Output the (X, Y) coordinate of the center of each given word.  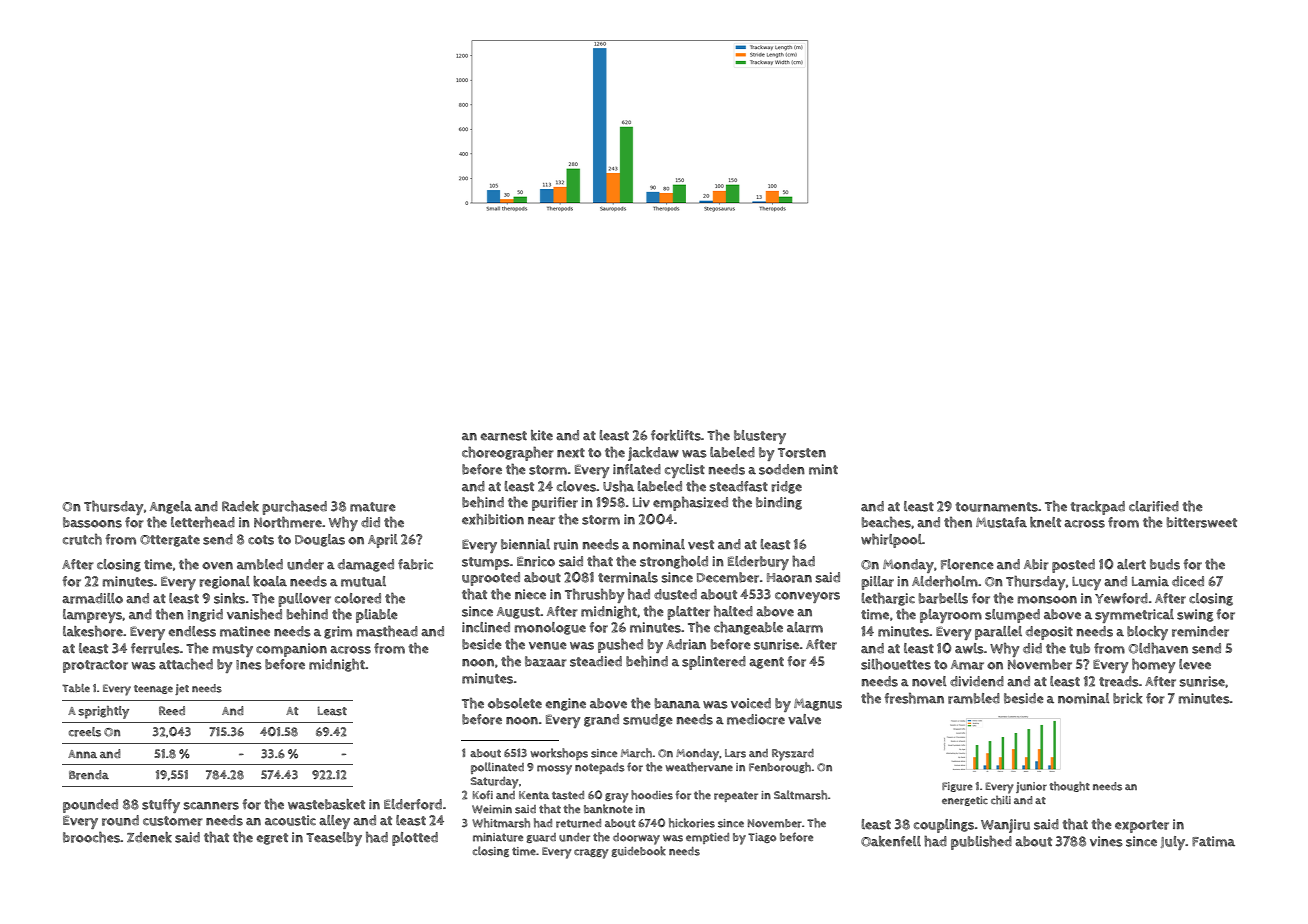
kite (542, 435)
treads (1119, 681)
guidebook (639, 851)
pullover (304, 600)
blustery (760, 437)
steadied (596, 661)
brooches (91, 837)
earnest (504, 436)
